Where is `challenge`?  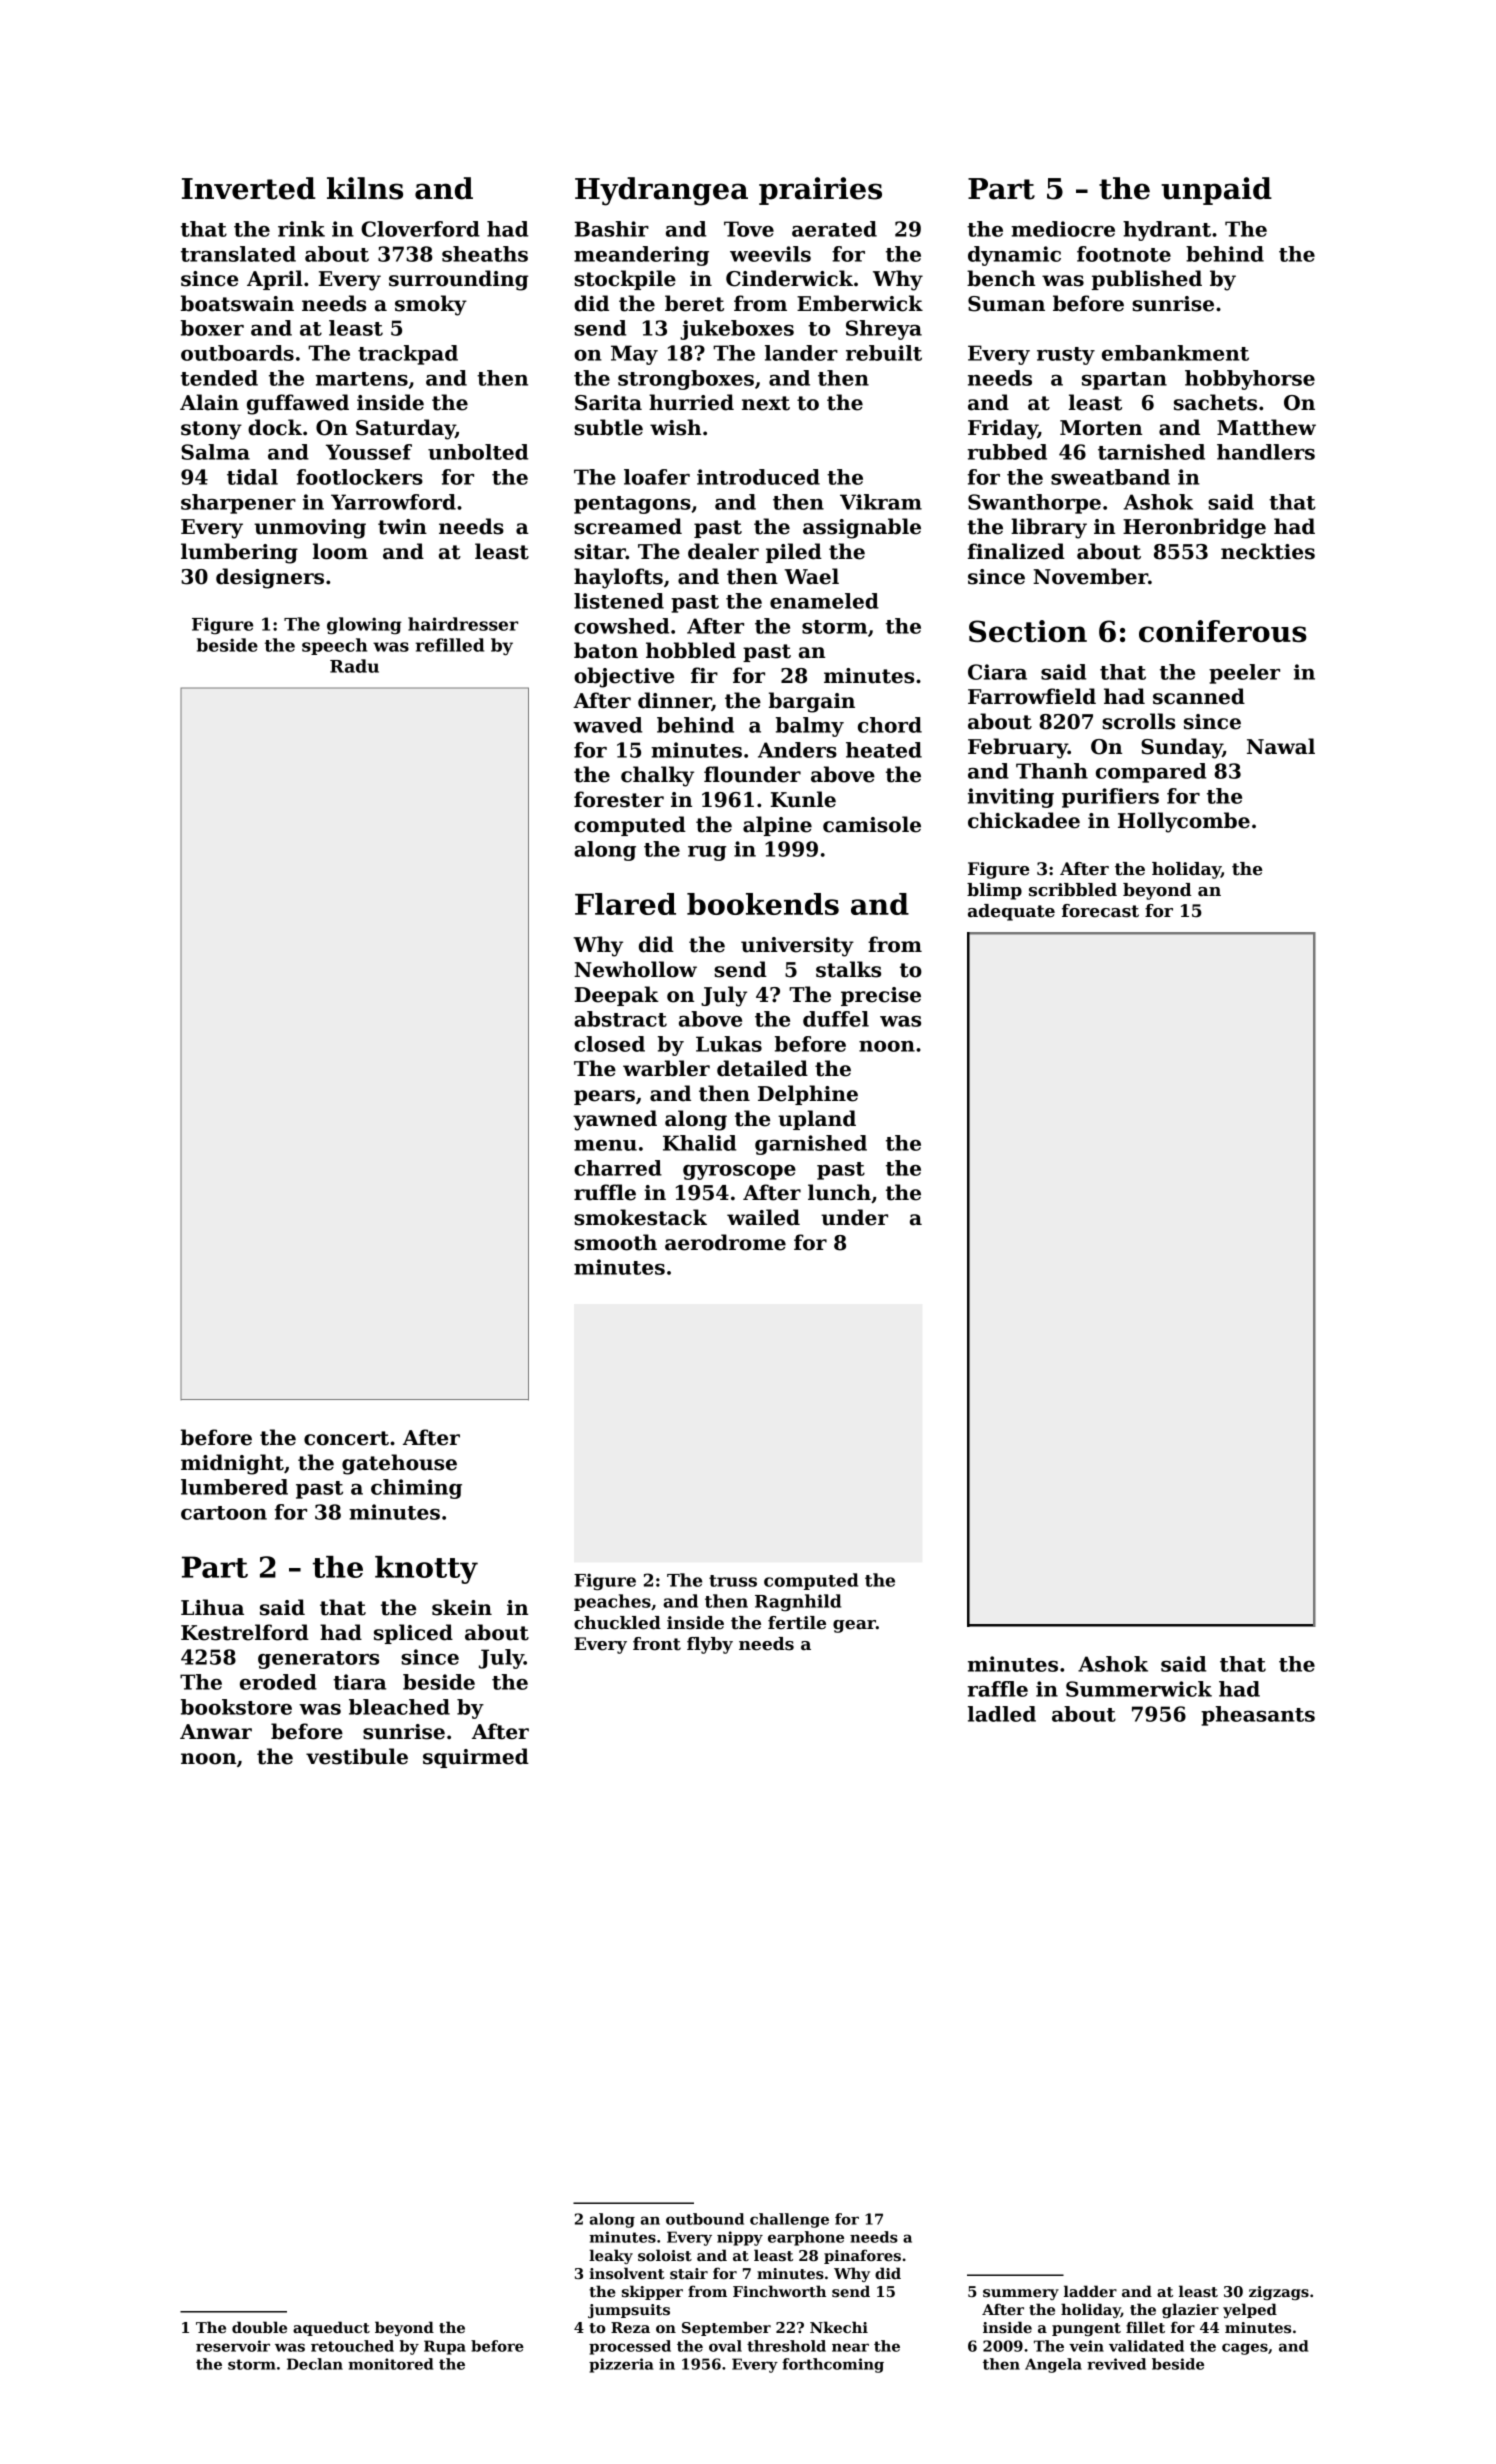 challenge is located at coordinates (789, 2220).
